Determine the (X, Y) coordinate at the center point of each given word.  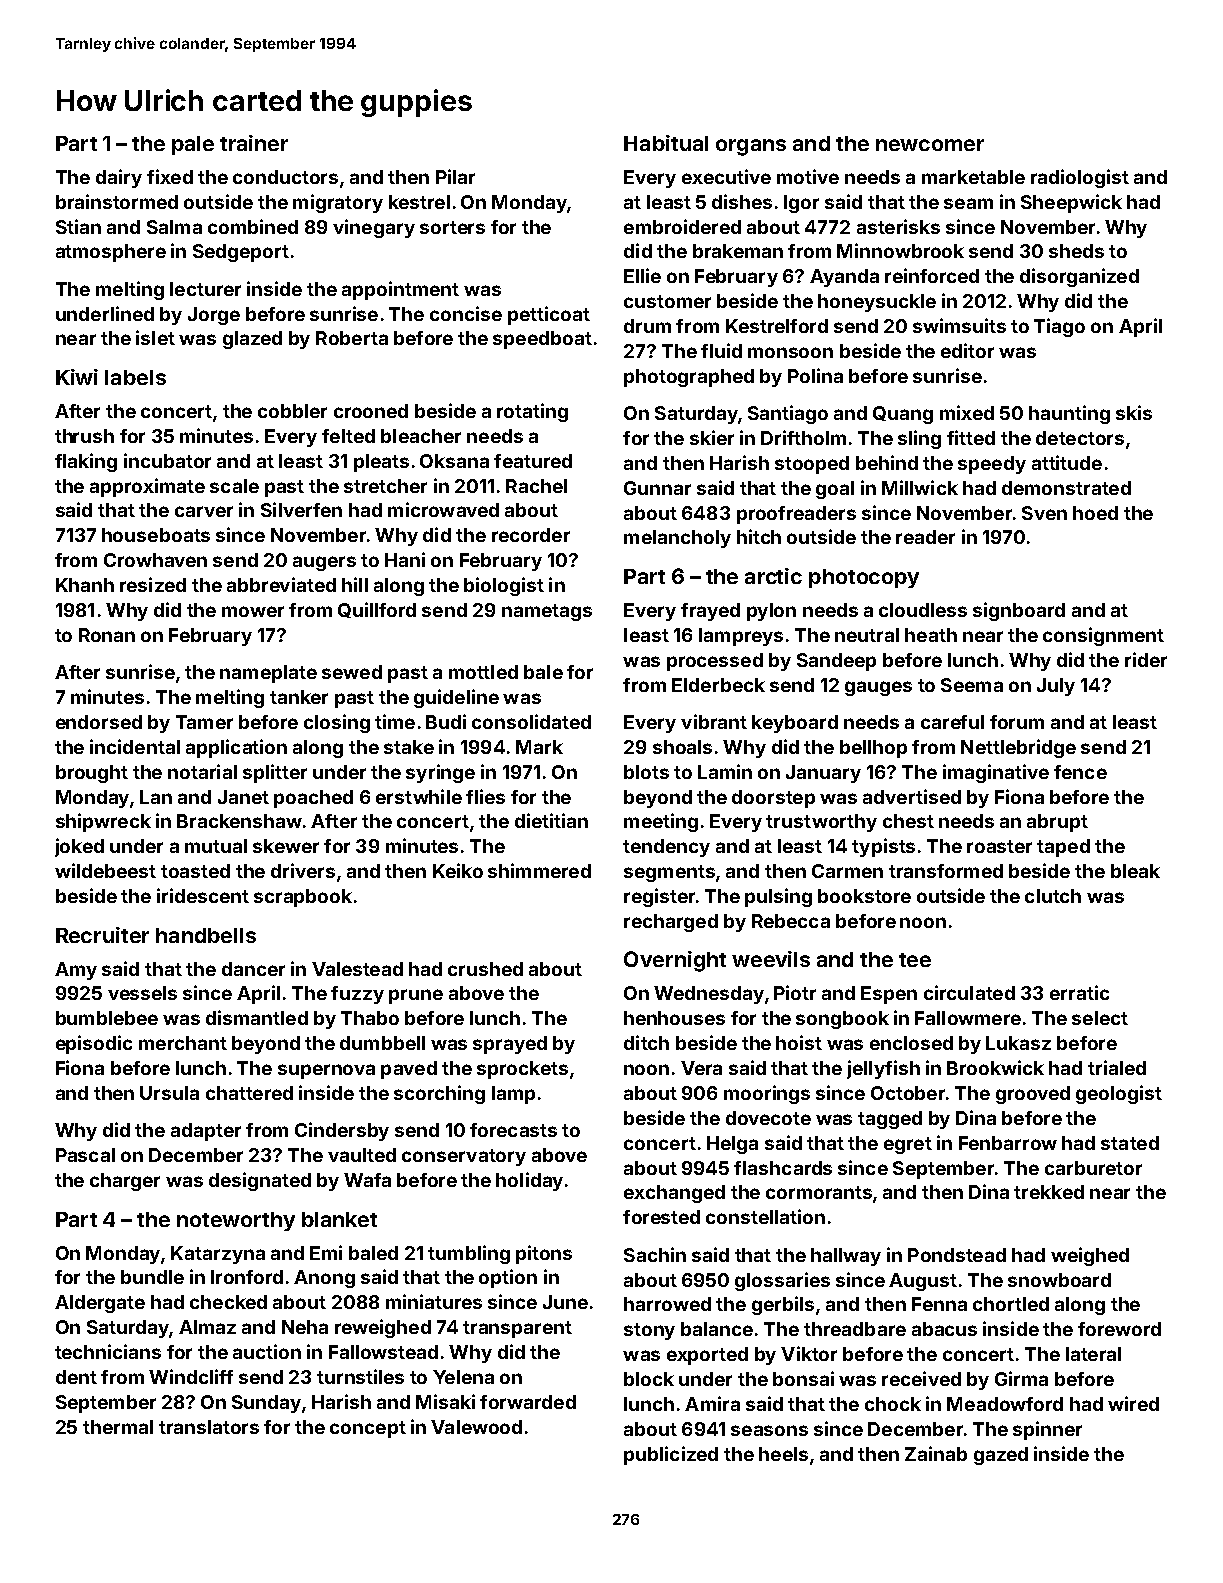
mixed (967, 412)
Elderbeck (718, 685)
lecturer (205, 289)
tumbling (469, 1254)
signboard (1019, 611)
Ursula (169, 1093)
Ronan (107, 635)
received (921, 1378)
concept (368, 1429)
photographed (689, 378)
